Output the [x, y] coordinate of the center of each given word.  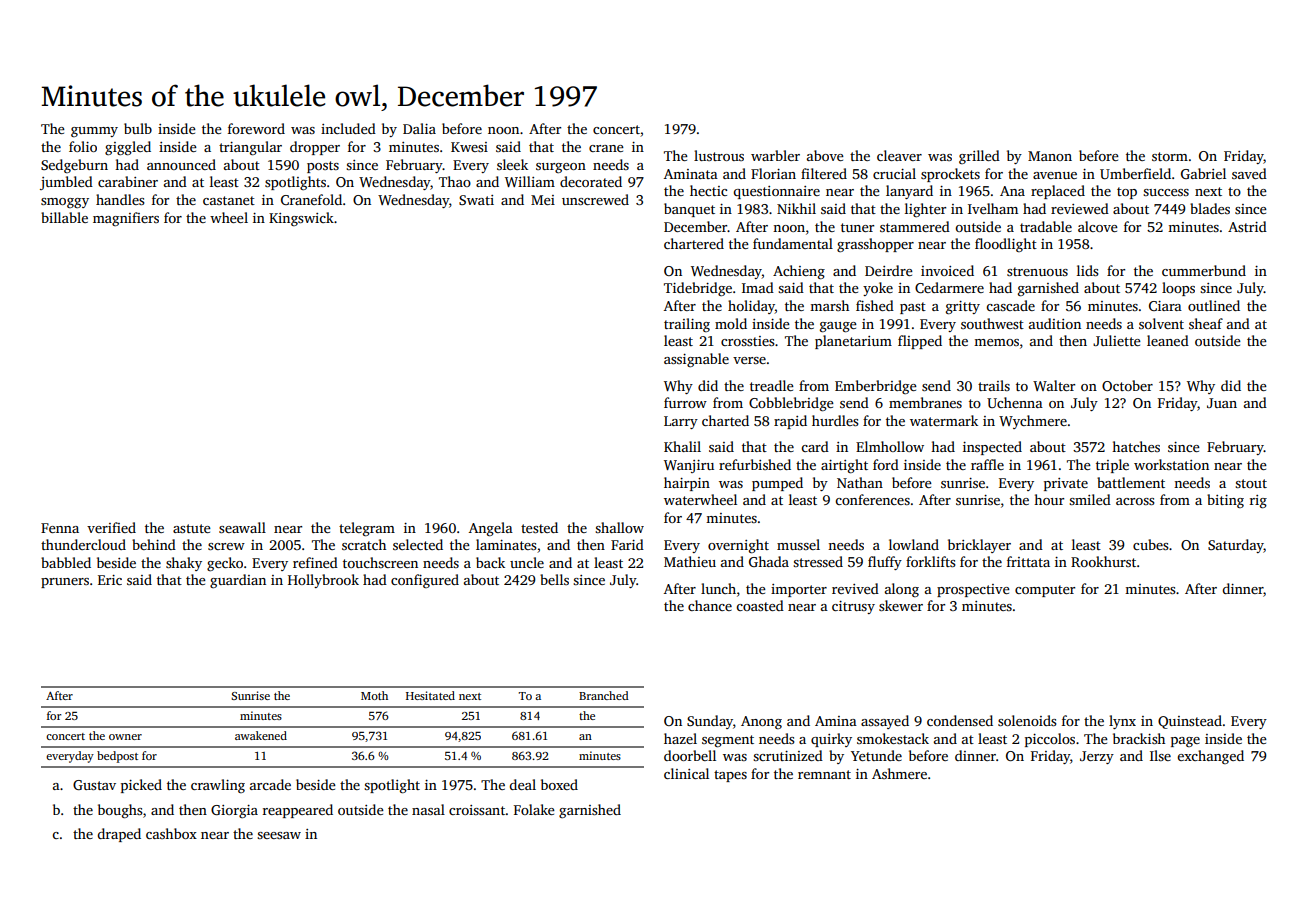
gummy [94, 132]
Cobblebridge [791, 404]
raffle [987, 464]
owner [125, 737]
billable [64, 217]
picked [141, 786]
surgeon [561, 168]
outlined [1214, 305]
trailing [687, 325]
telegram [367, 529]
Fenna [60, 528]
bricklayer [979, 546]
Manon [1050, 156]
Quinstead [1190, 722]
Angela [491, 529]
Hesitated [430, 695]
